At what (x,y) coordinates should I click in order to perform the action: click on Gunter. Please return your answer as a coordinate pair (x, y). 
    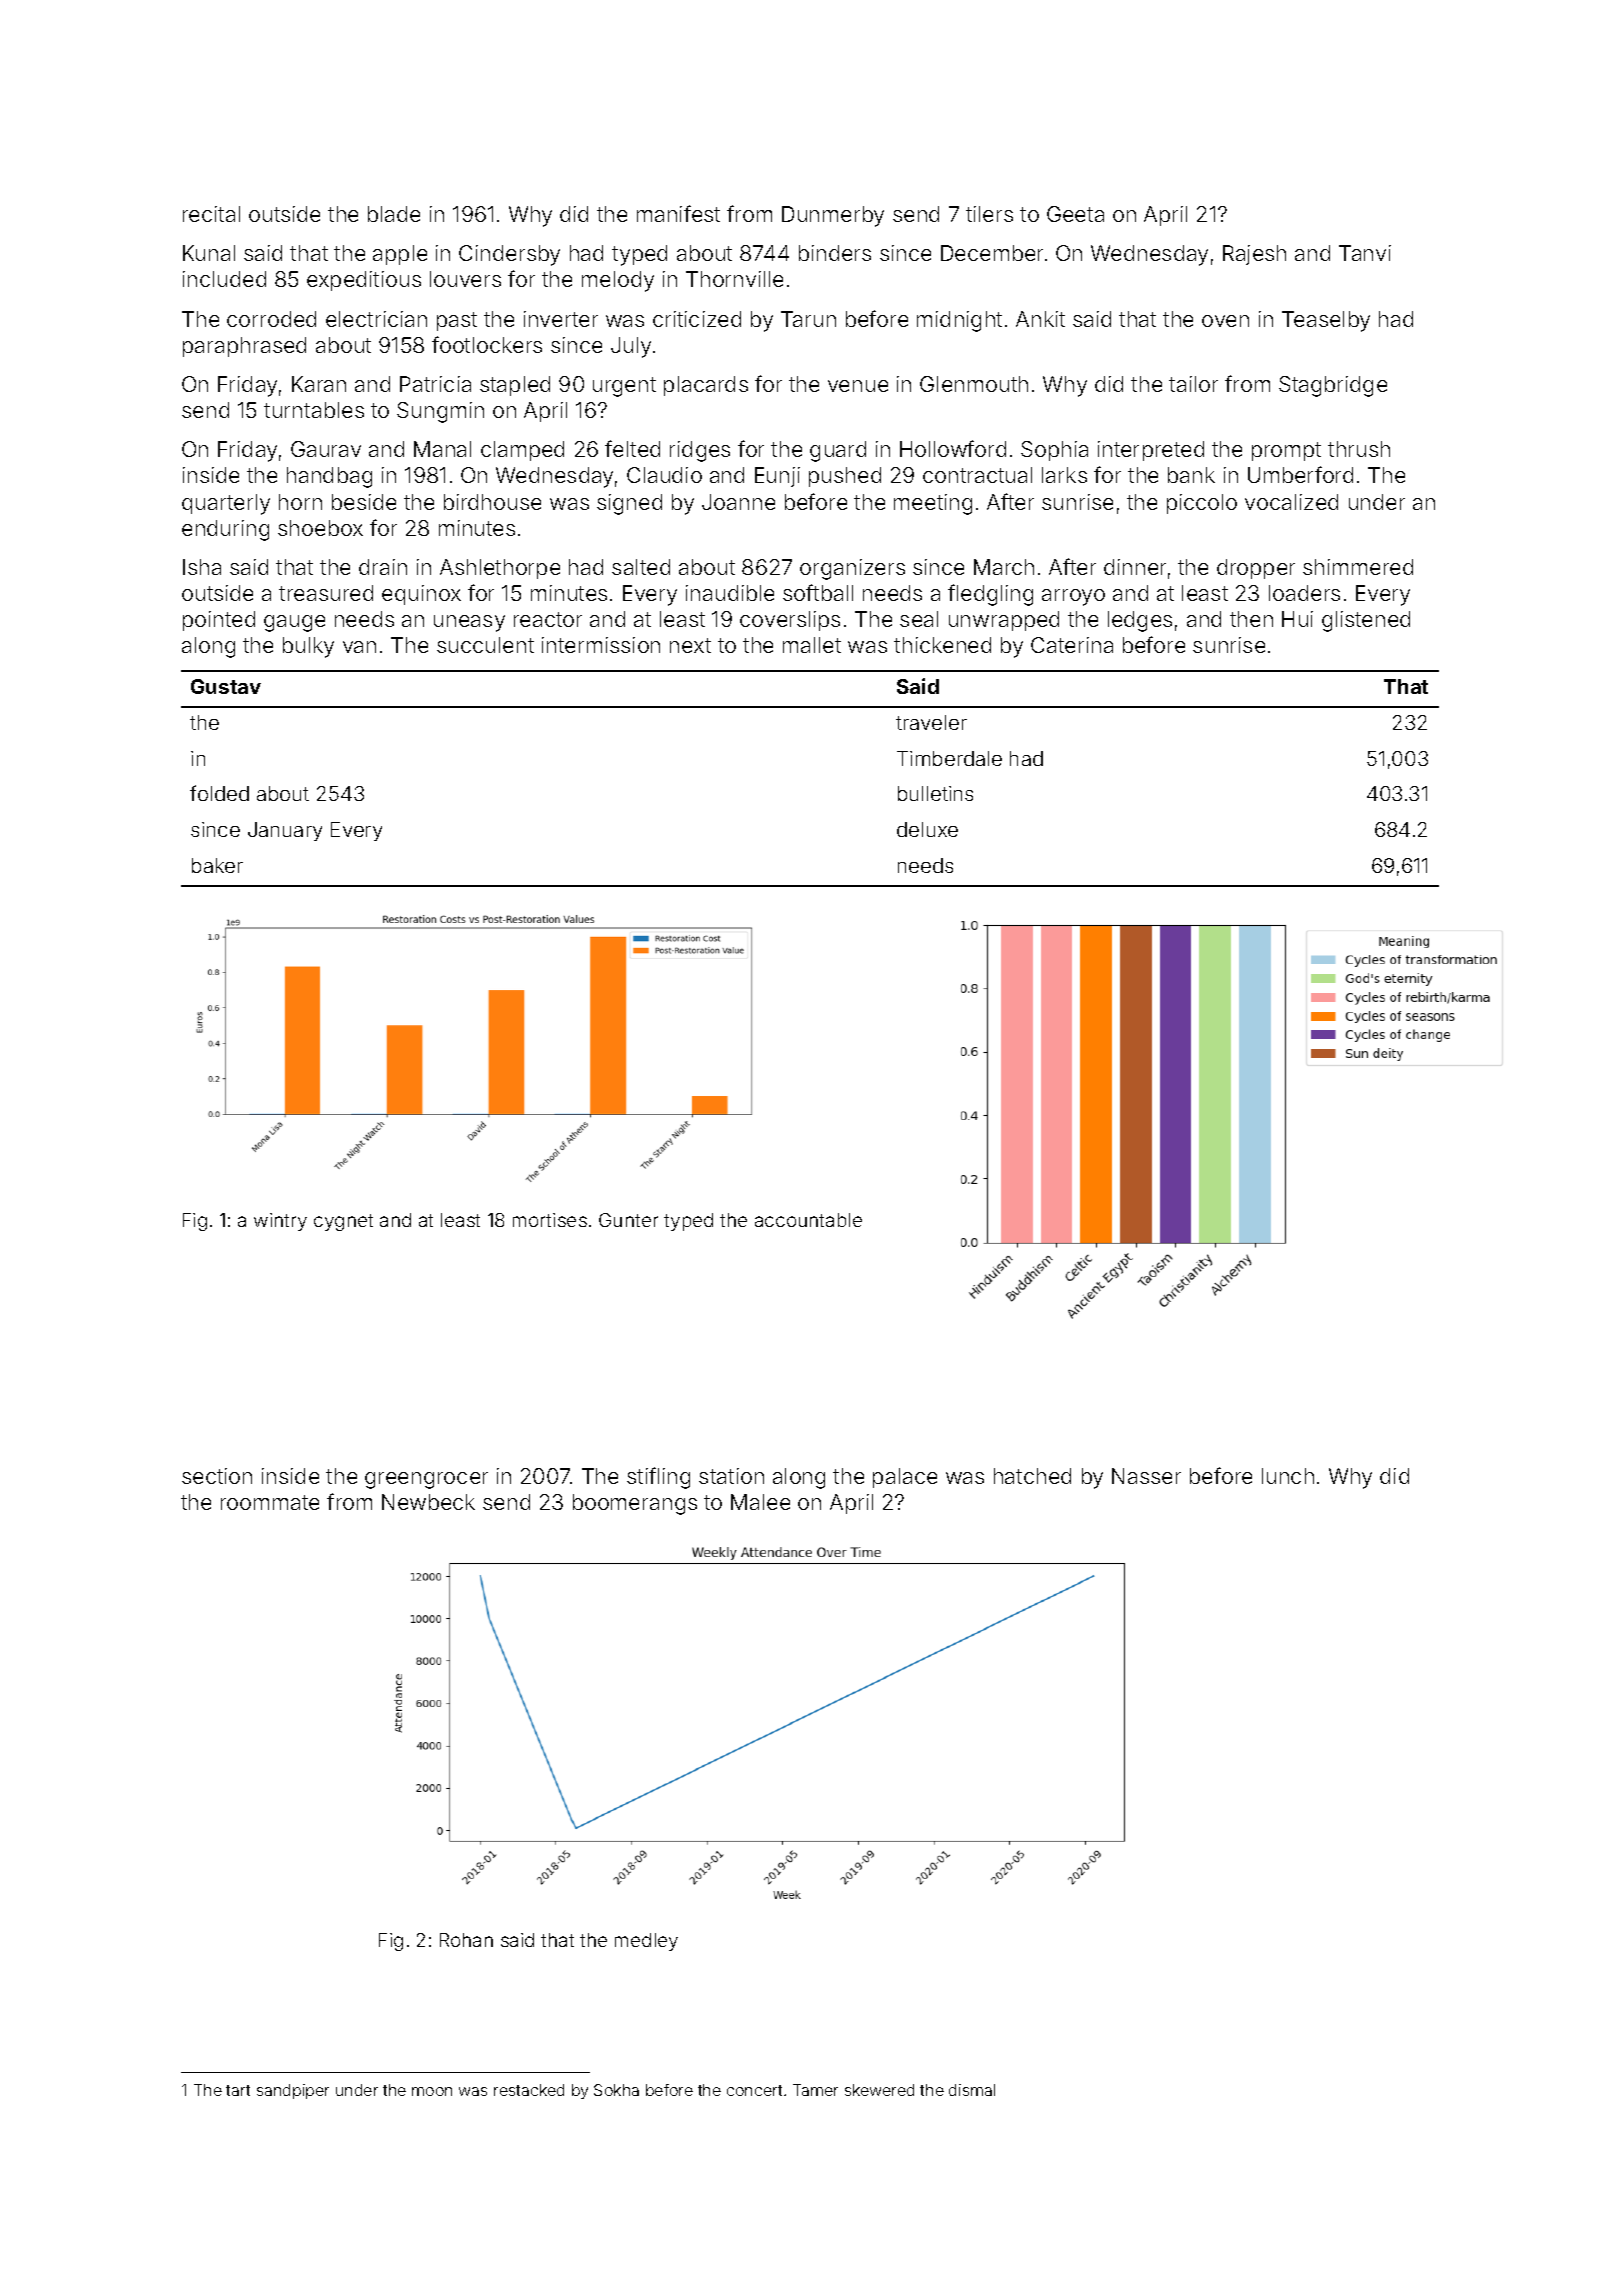
    Looking at the image, I should click on (628, 1220).
